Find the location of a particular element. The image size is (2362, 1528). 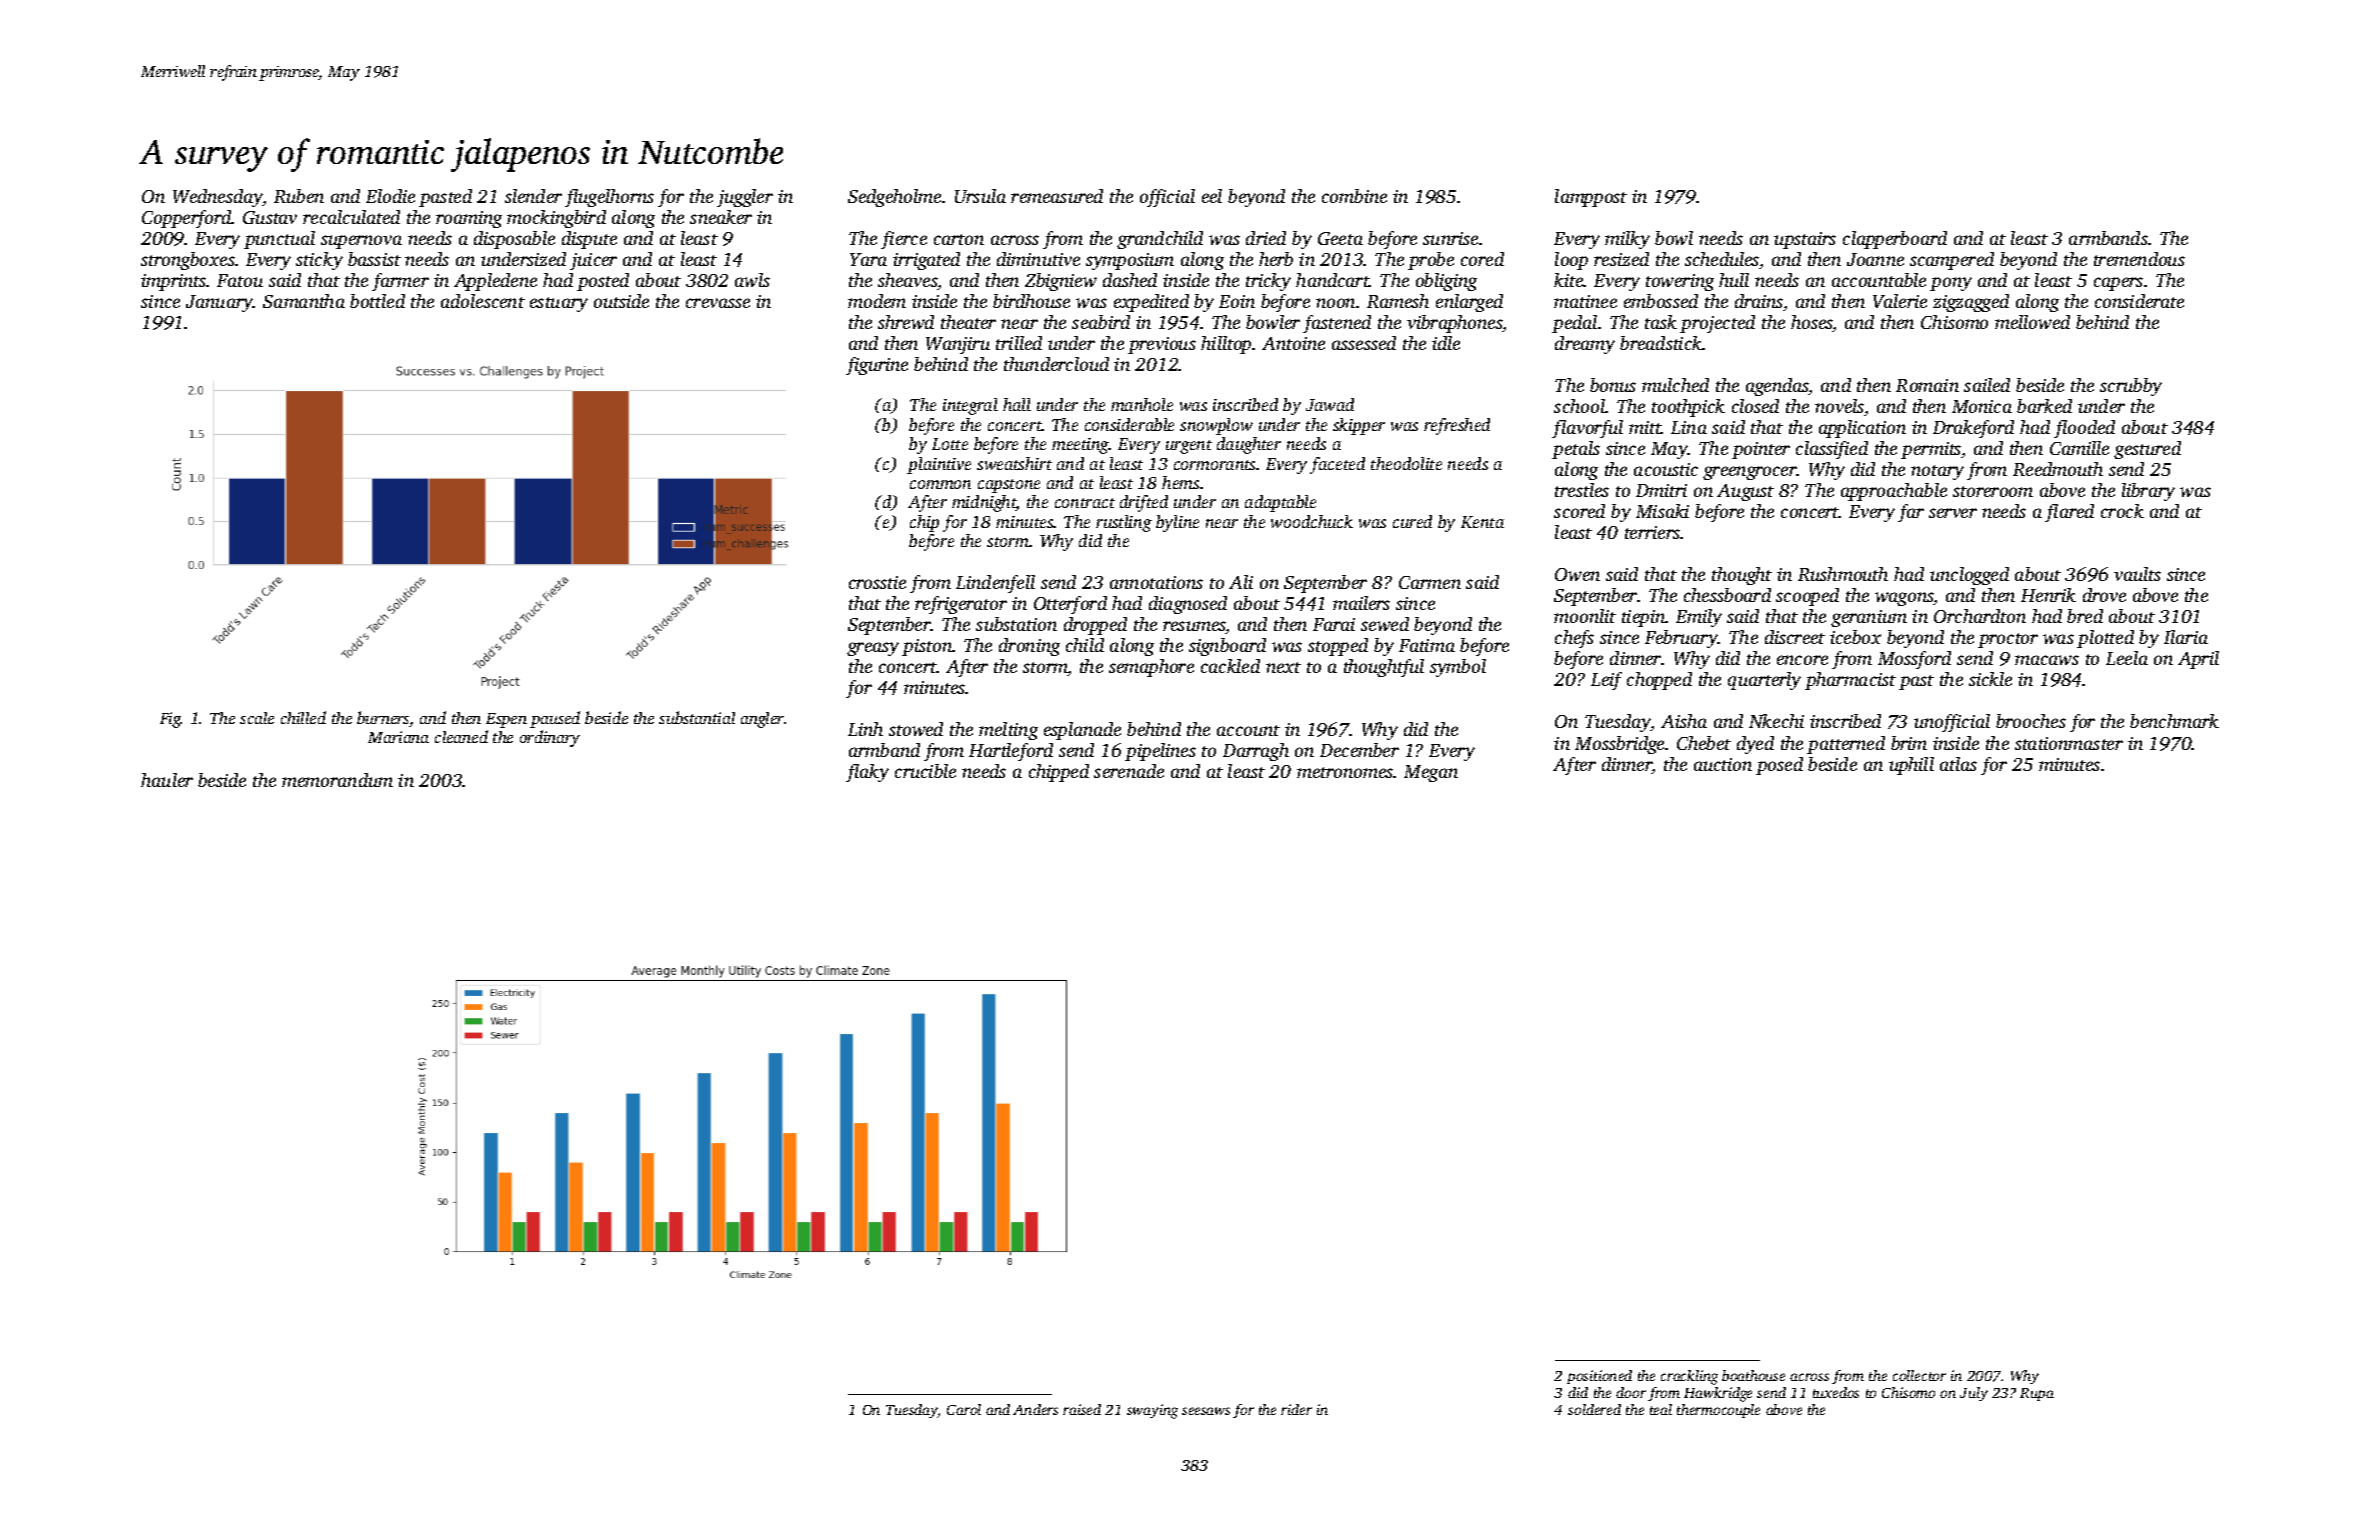

Carol is located at coordinates (964, 1409).
